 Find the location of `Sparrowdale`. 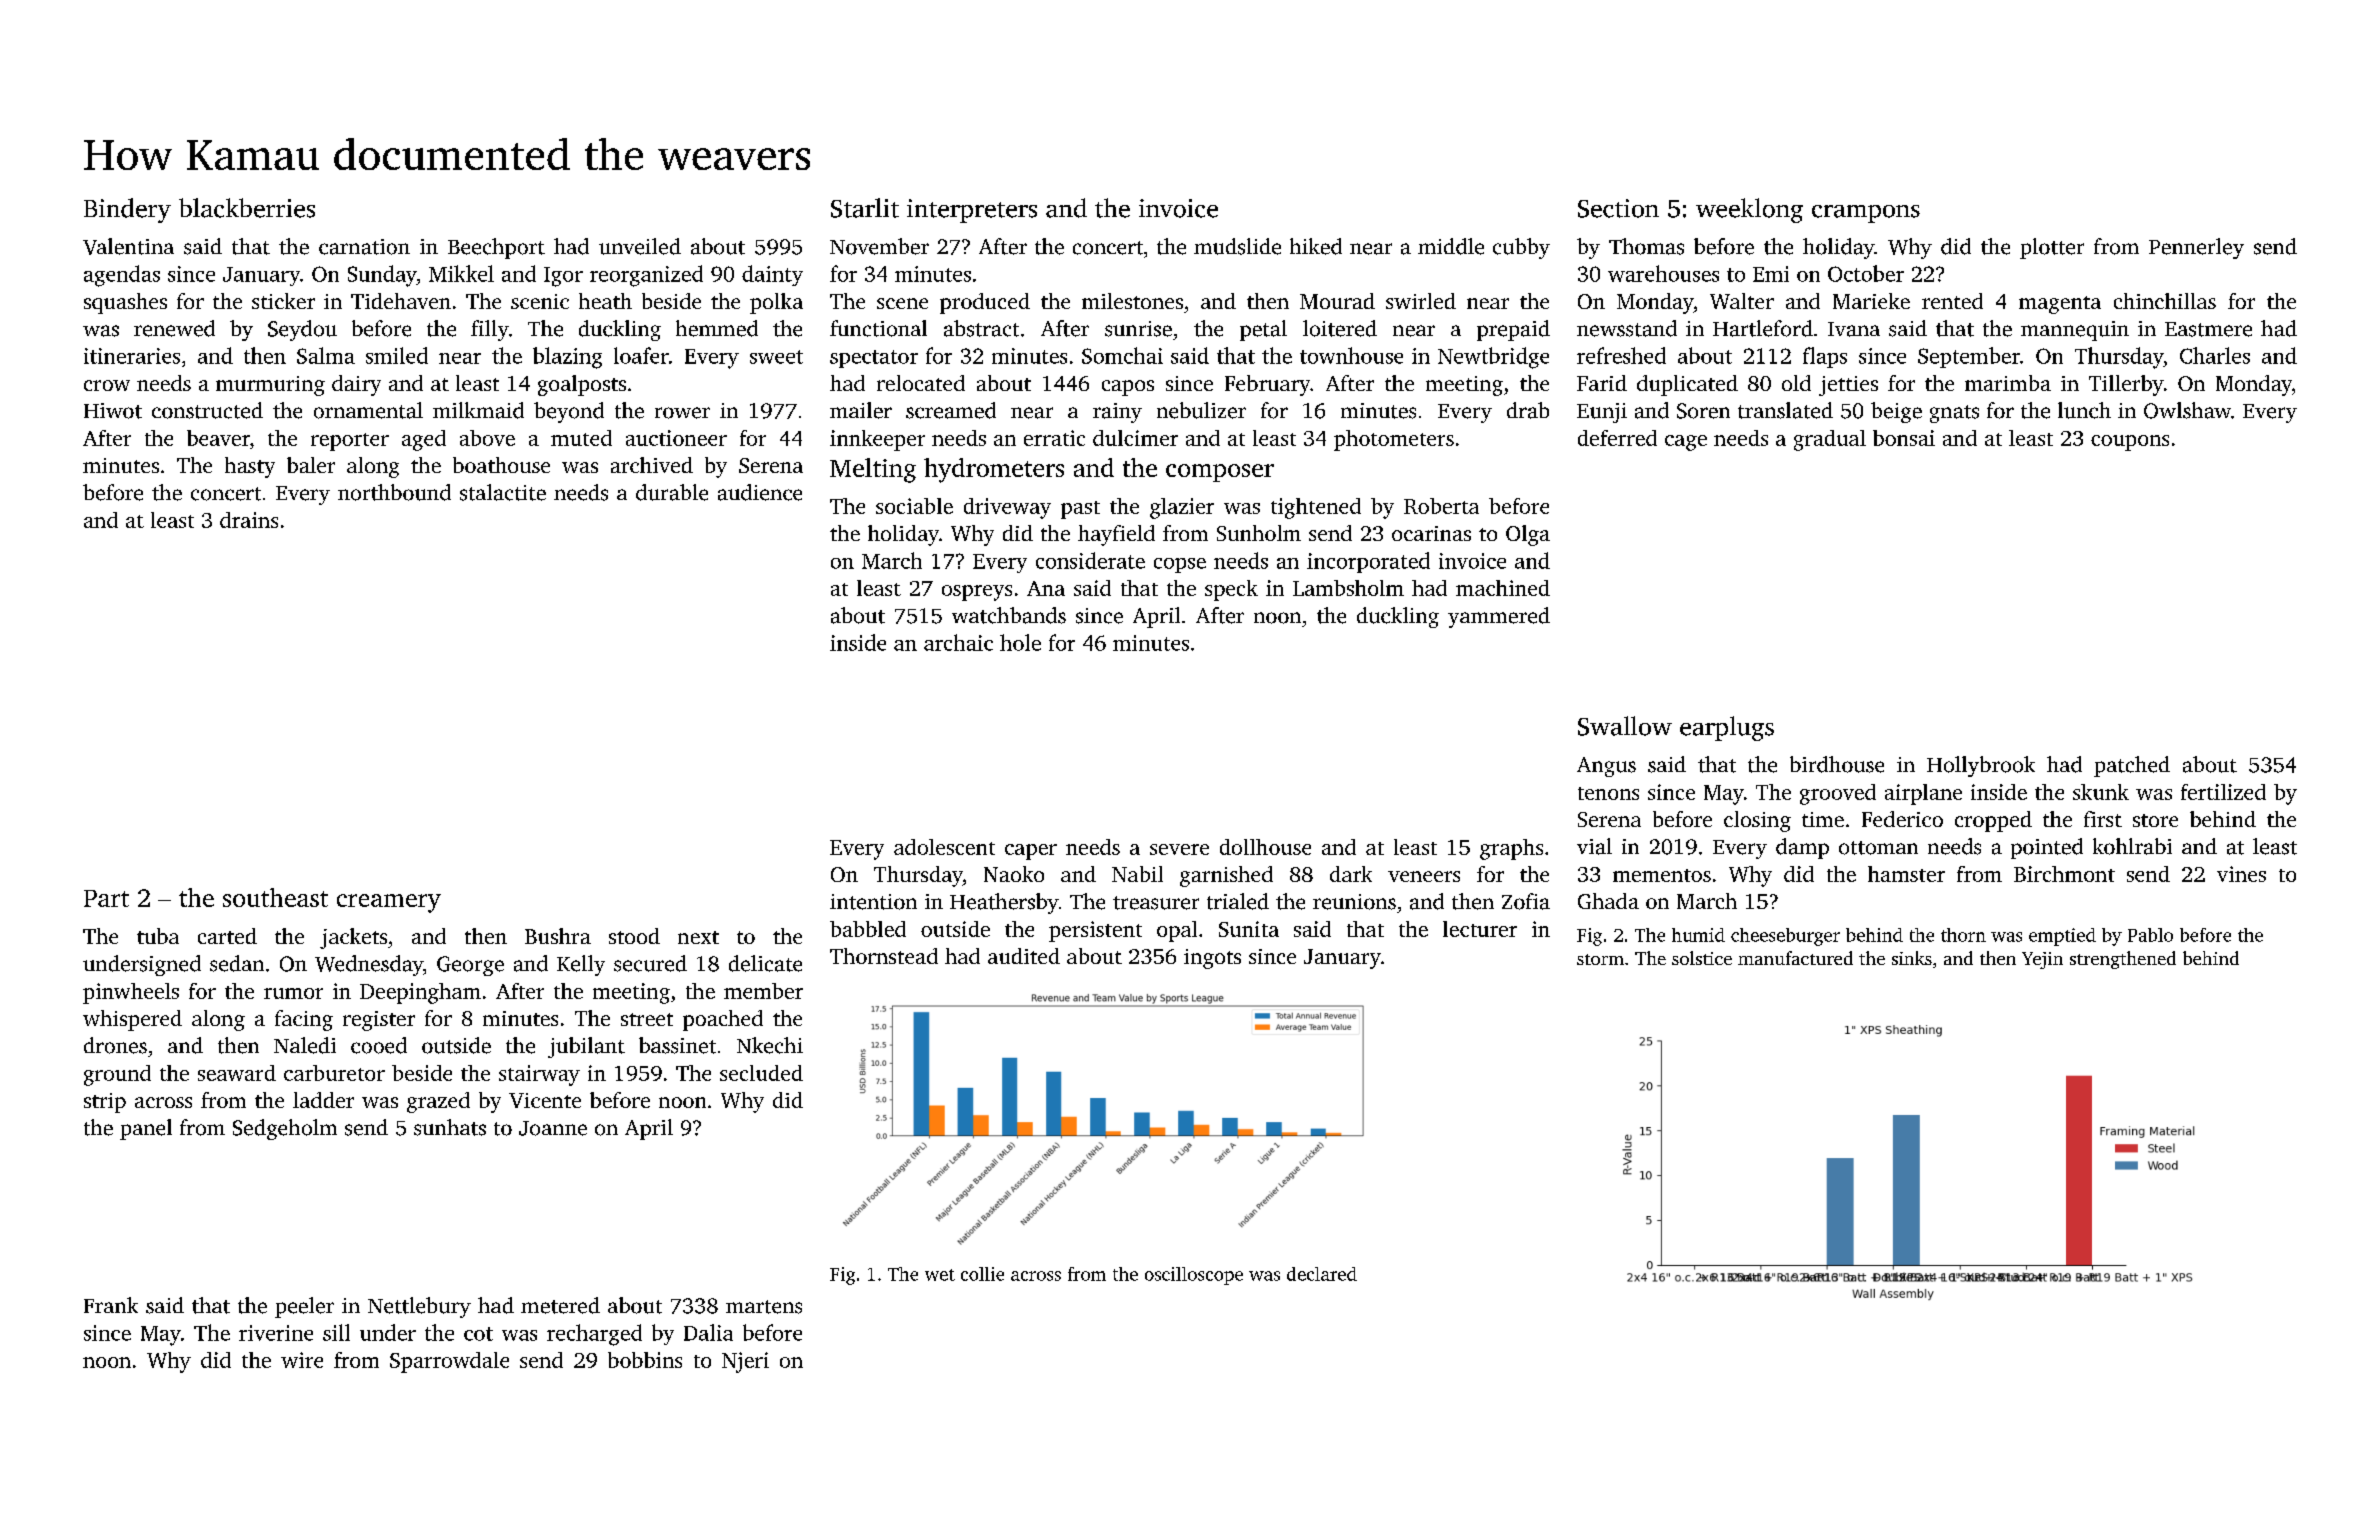

Sparrowdale is located at coordinates (449, 1362).
